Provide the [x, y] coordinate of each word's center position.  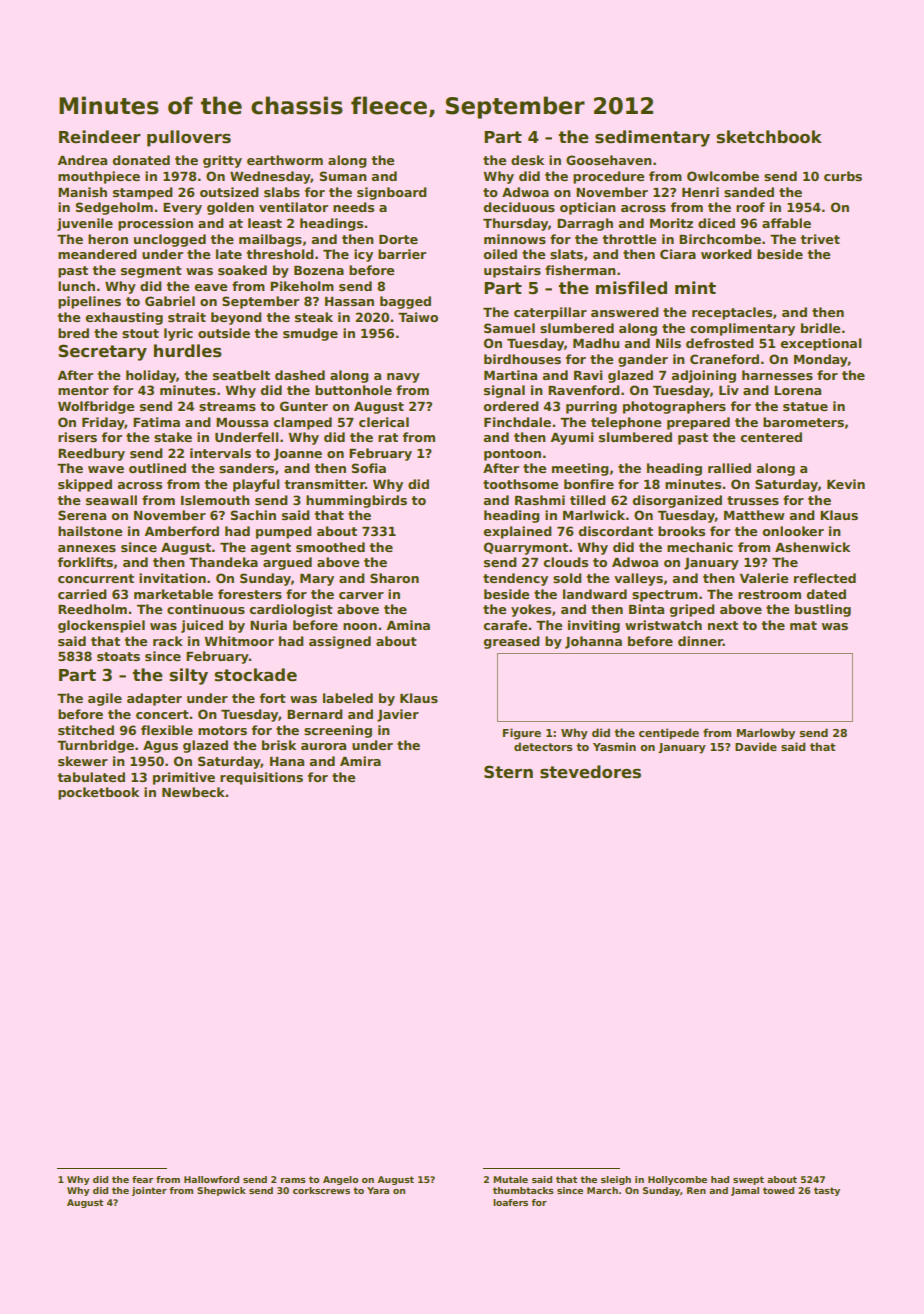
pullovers [189, 138]
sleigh [616, 1180]
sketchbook [769, 137]
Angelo [340, 1180]
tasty [827, 1191]
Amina [408, 625]
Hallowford [211, 1179]
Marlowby [766, 734]
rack [168, 641]
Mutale [510, 1179]
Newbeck [193, 792]
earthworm [285, 160]
